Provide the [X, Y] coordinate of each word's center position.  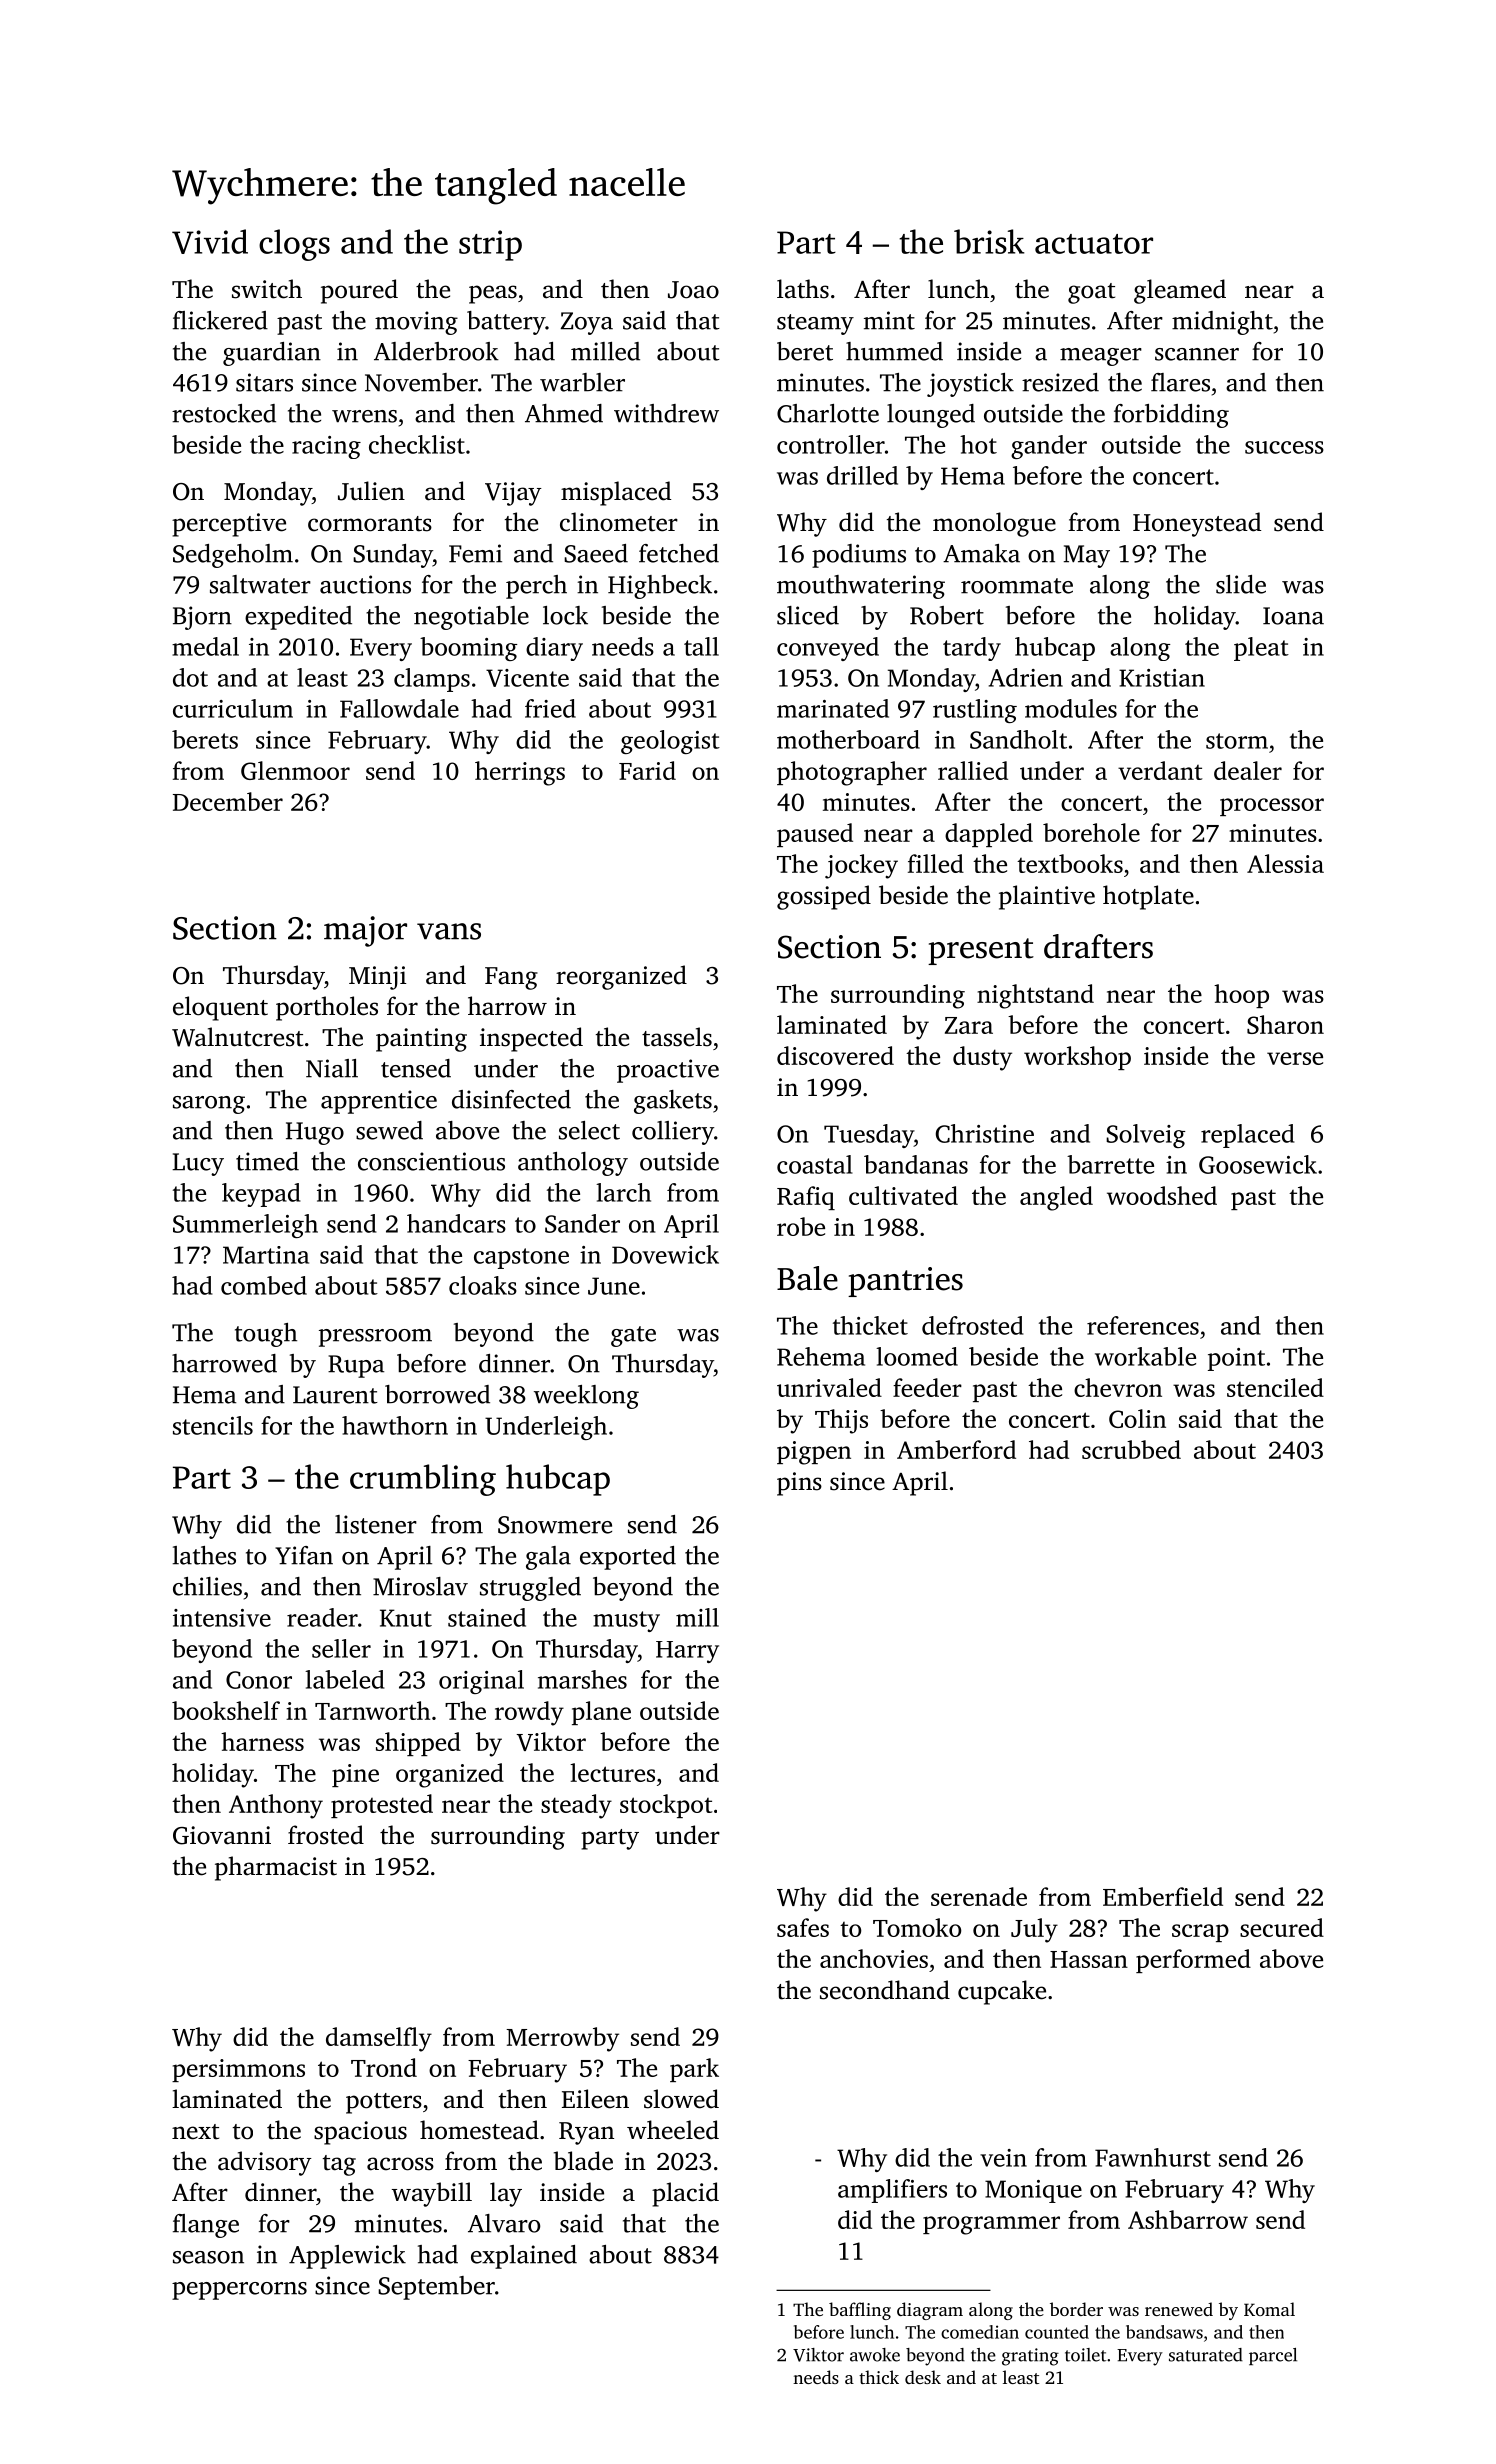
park [694, 2070]
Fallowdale [399, 708]
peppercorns [239, 2291]
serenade [979, 1896]
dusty [982, 1058]
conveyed [828, 649]
